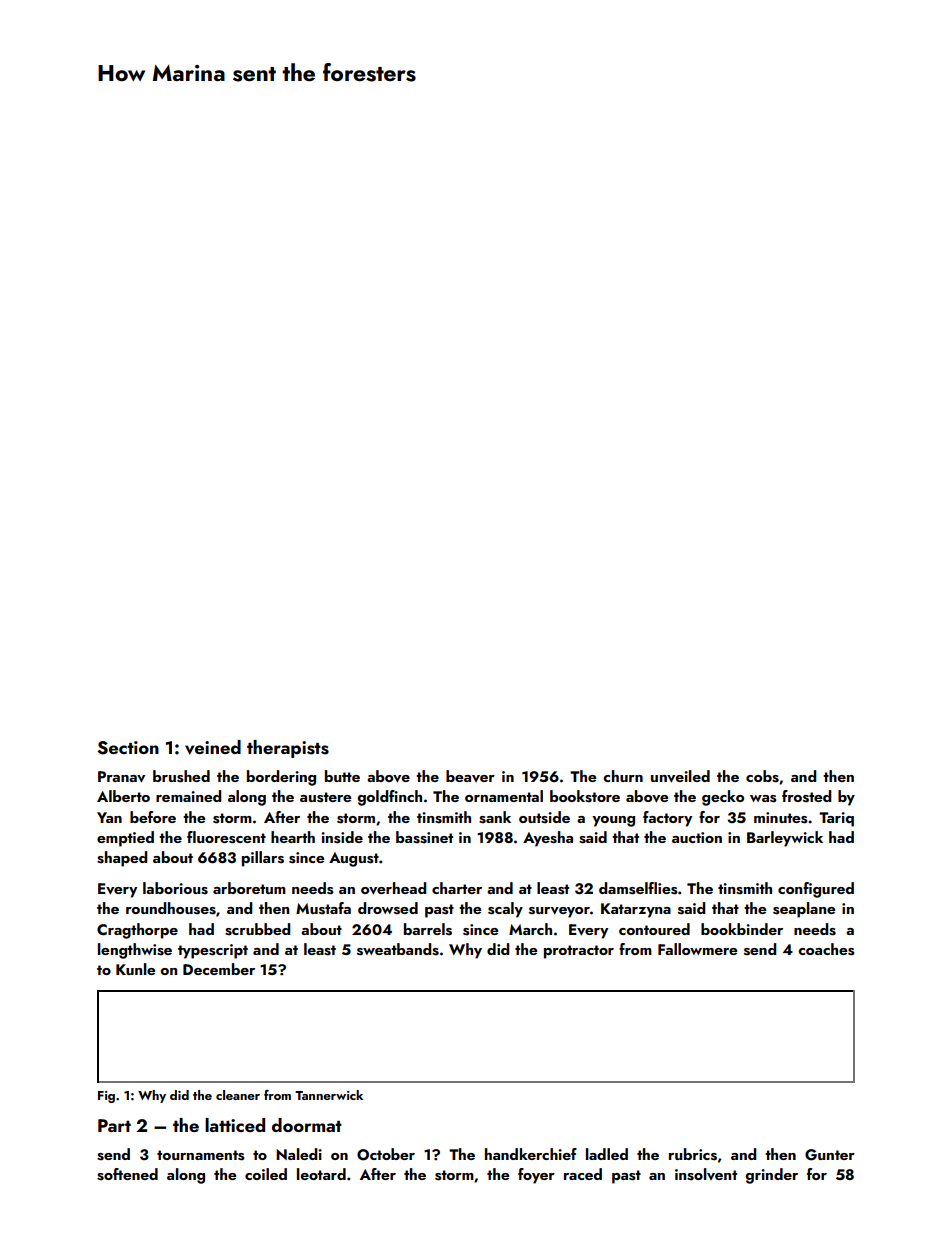 The height and width of the screenshot is (1233, 952). I want to click on cleaner, so click(238, 1095).
